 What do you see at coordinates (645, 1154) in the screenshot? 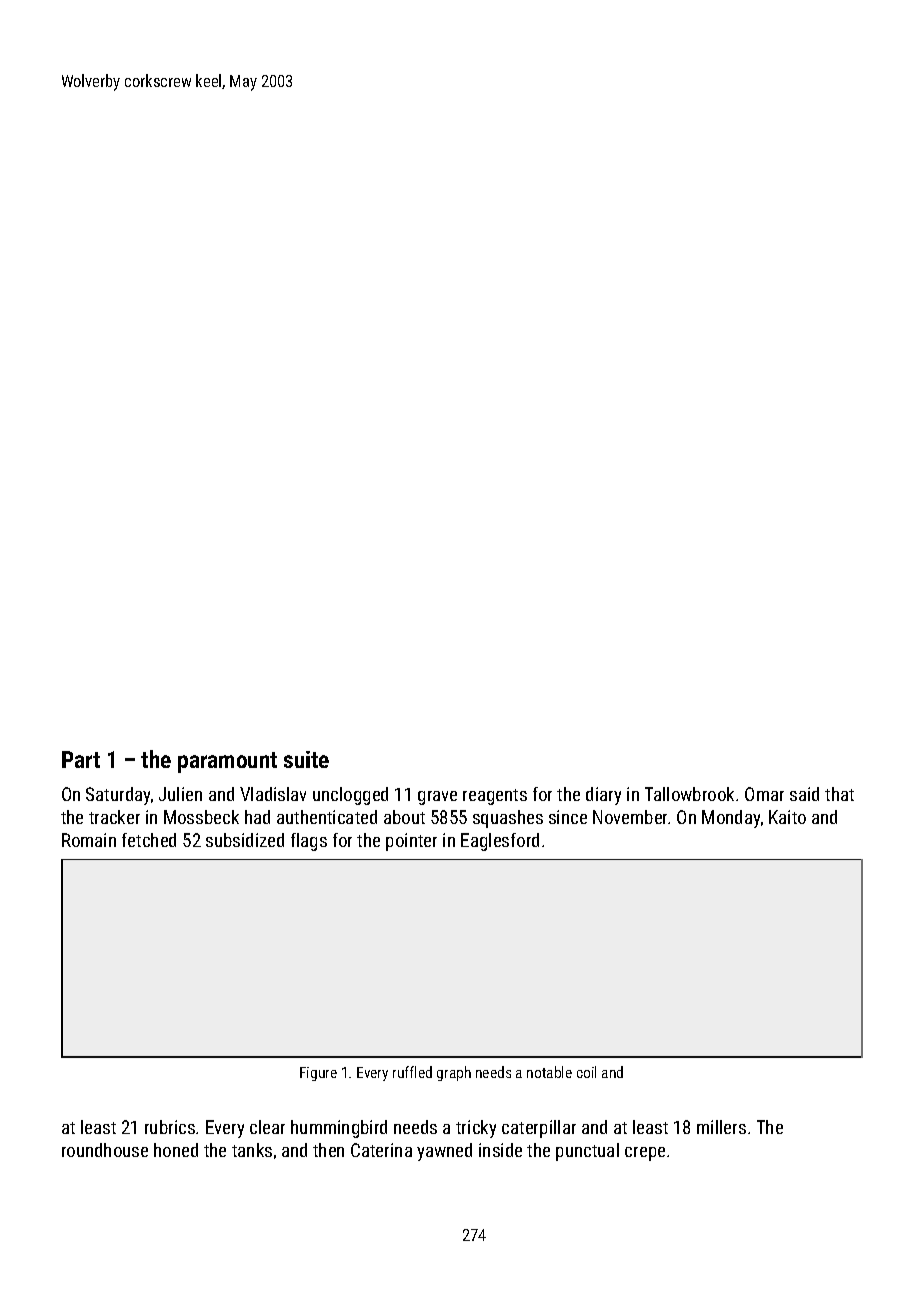
I see `crepe` at bounding box center [645, 1154].
